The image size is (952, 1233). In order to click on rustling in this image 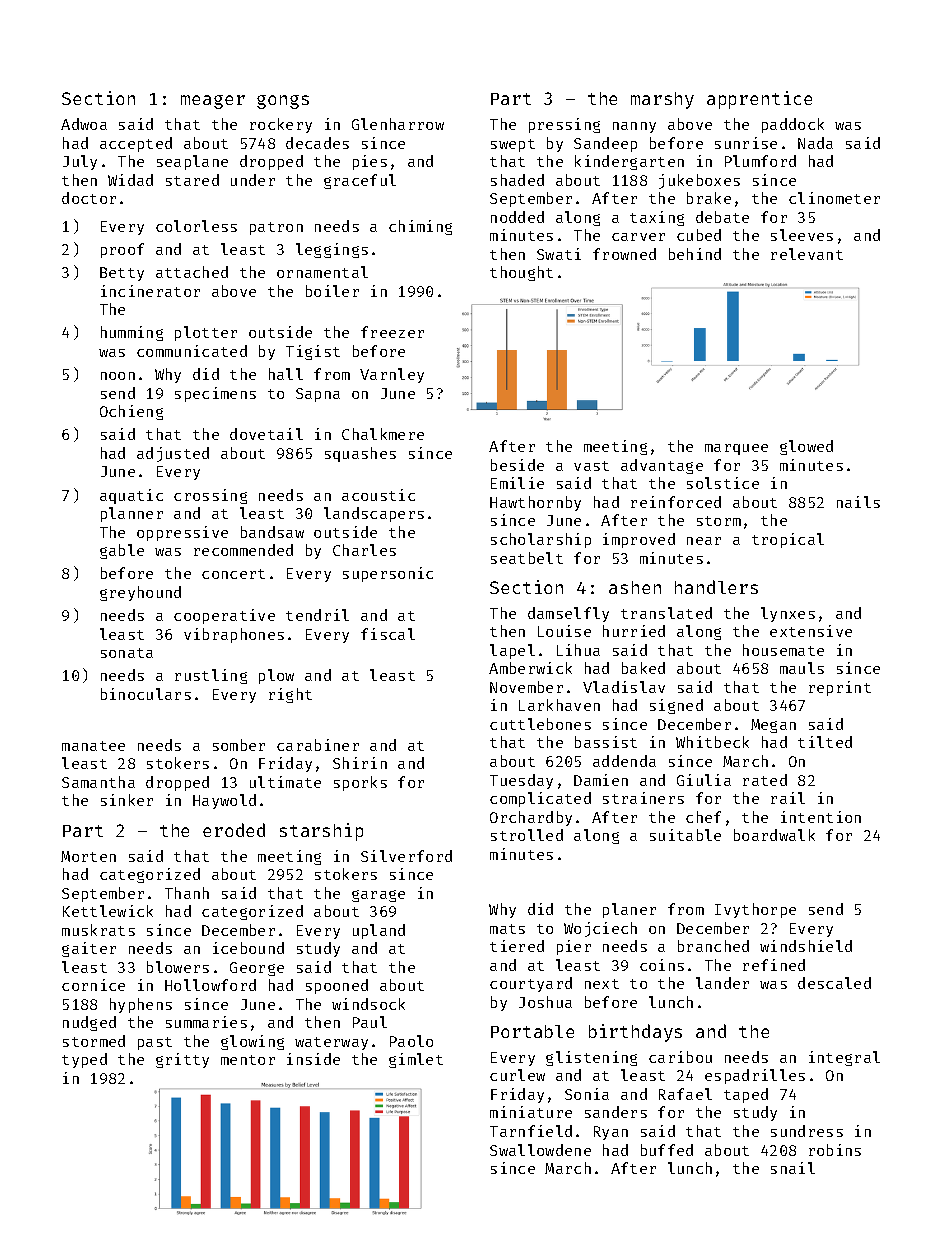, I will do `click(211, 676)`.
